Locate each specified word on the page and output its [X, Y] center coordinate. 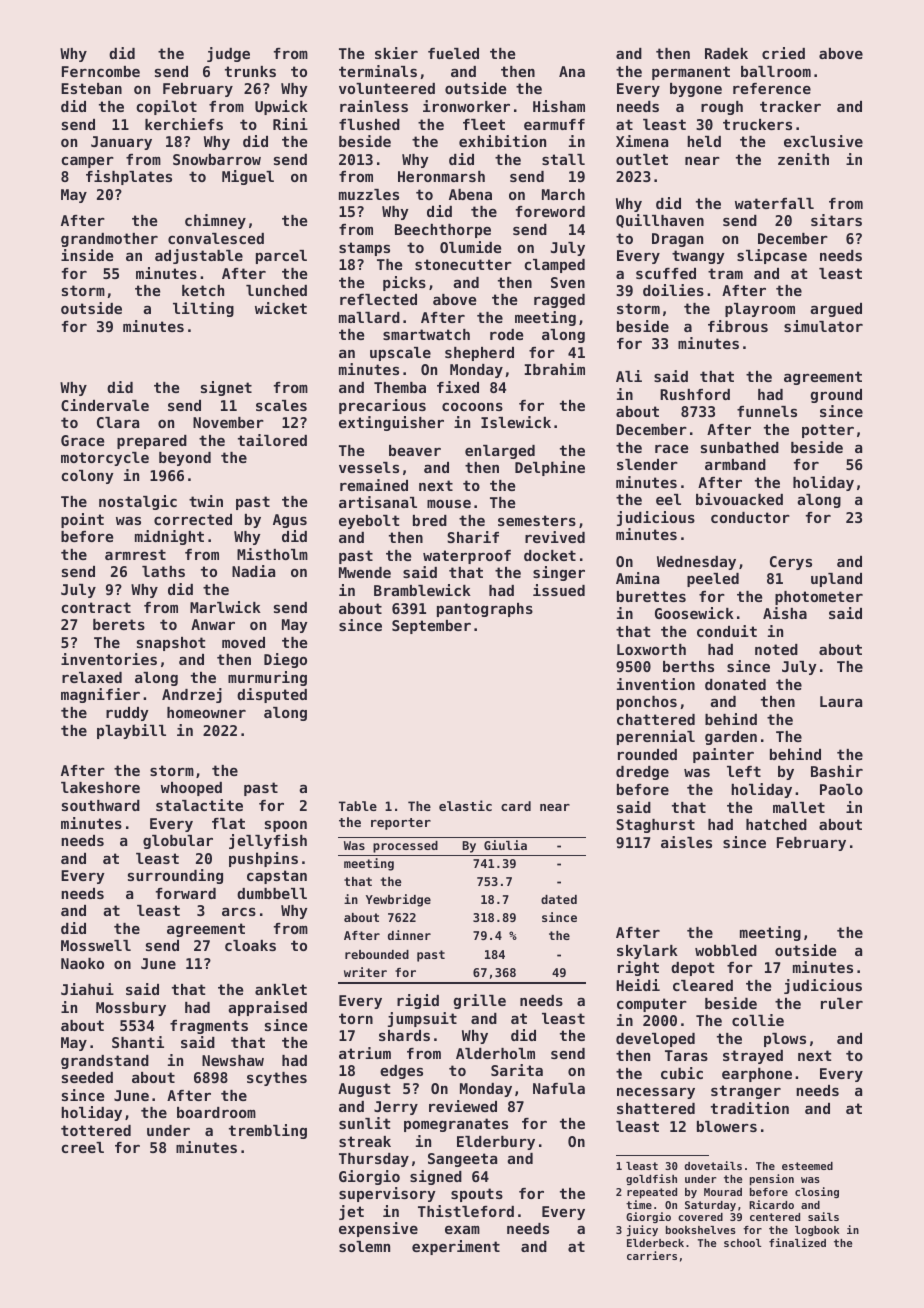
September [431, 627]
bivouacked [739, 499]
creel [82, 1147]
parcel [281, 257]
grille [479, 1001]
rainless [374, 106]
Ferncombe [101, 71]
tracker [790, 106]
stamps [364, 249]
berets [119, 624]
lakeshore [100, 787]
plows [785, 1040]
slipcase [772, 256]
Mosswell [96, 945]
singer [559, 573]
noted [776, 649]
